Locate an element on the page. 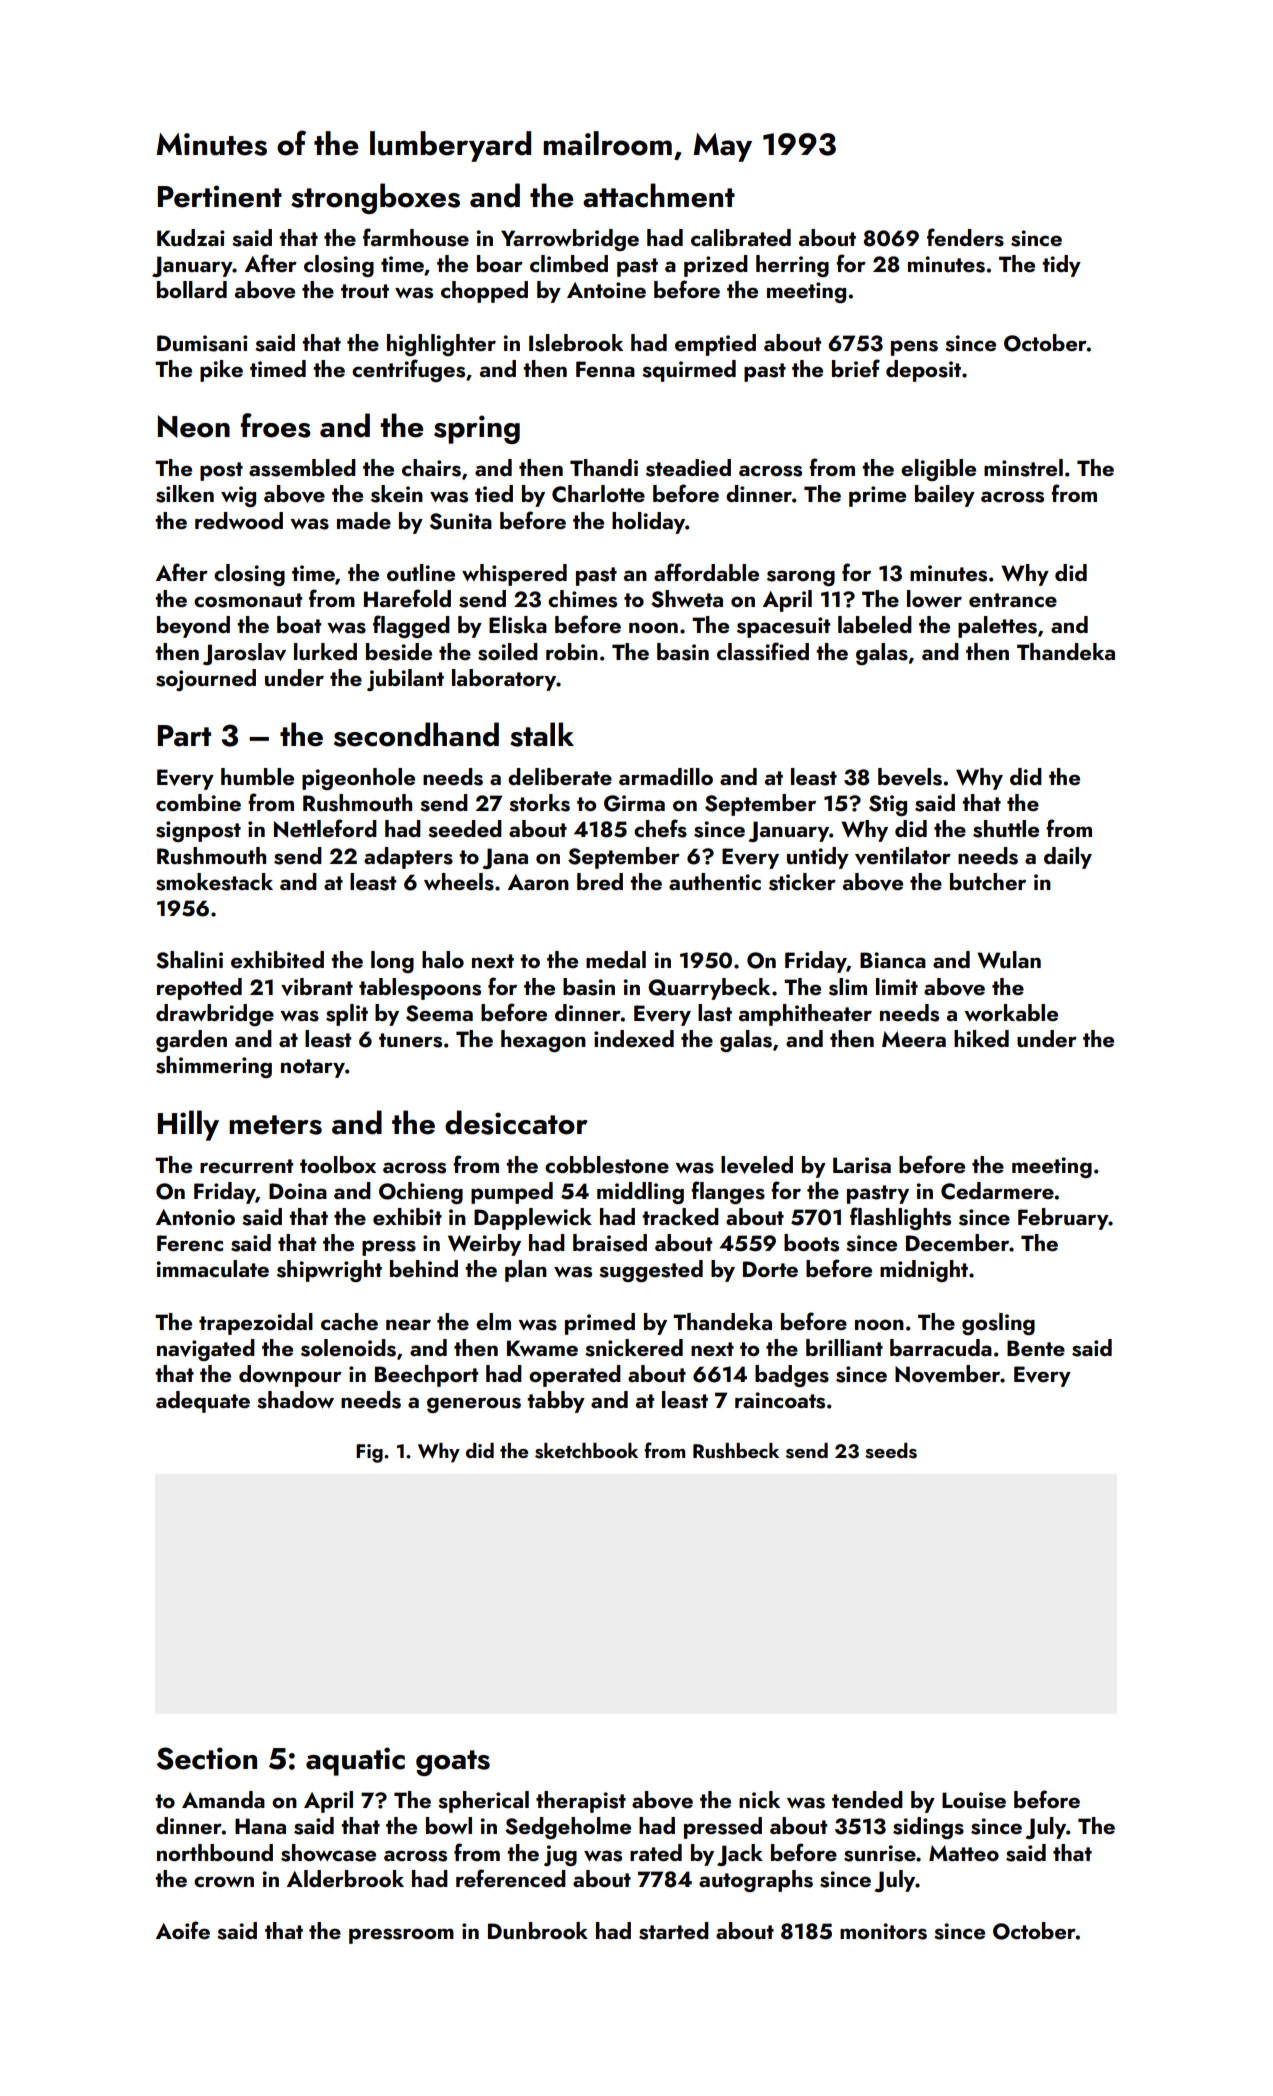 The image size is (1273, 2096). Aoife is located at coordinates (183, 1930).
